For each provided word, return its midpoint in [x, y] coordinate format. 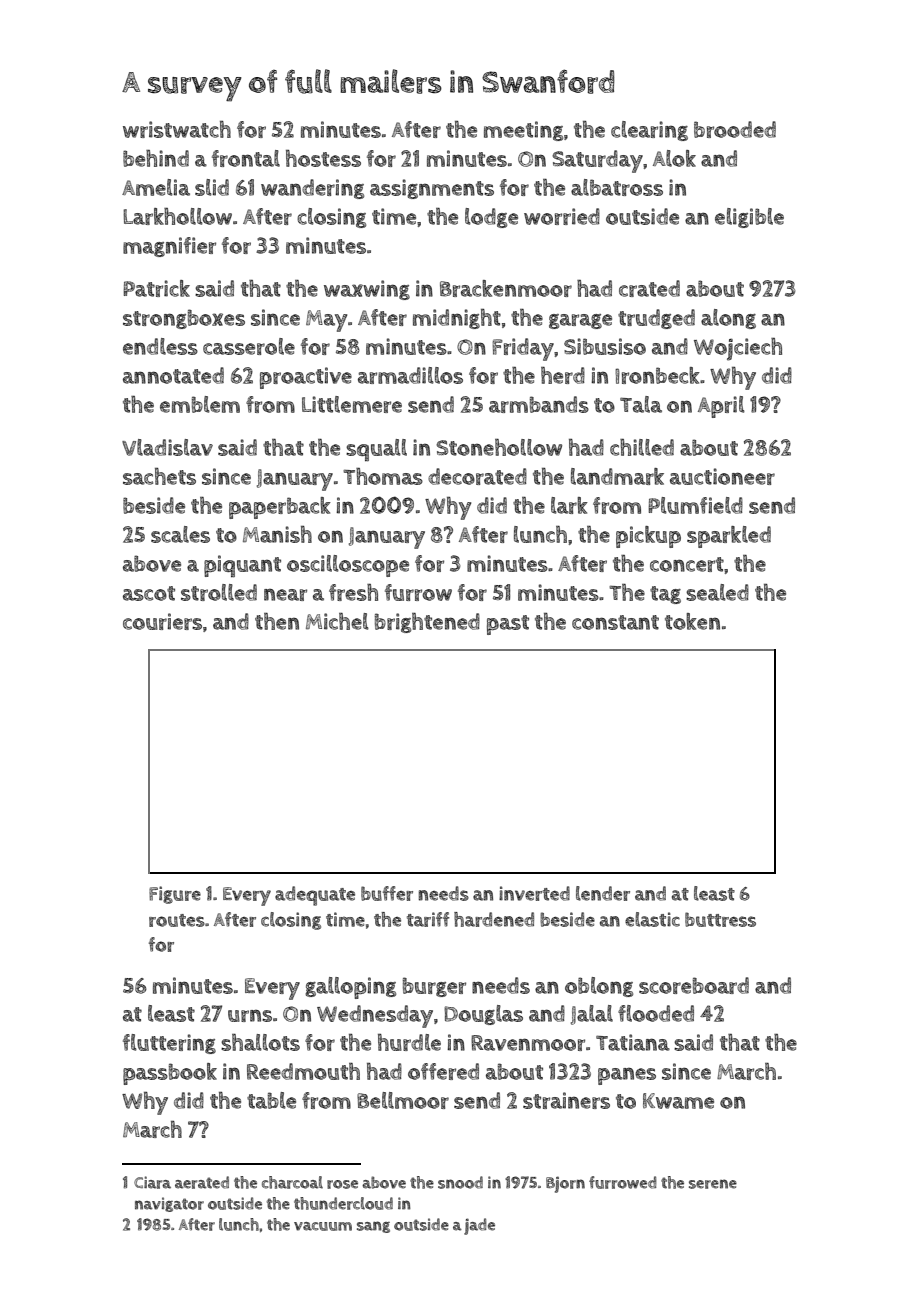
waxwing [367, 290]
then [277, 621]
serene [713, 1184]
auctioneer [722, 476]
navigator [169, 1204]
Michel [337, 621]
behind [156, 158]
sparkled [729, 537]
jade [479, 1226]
